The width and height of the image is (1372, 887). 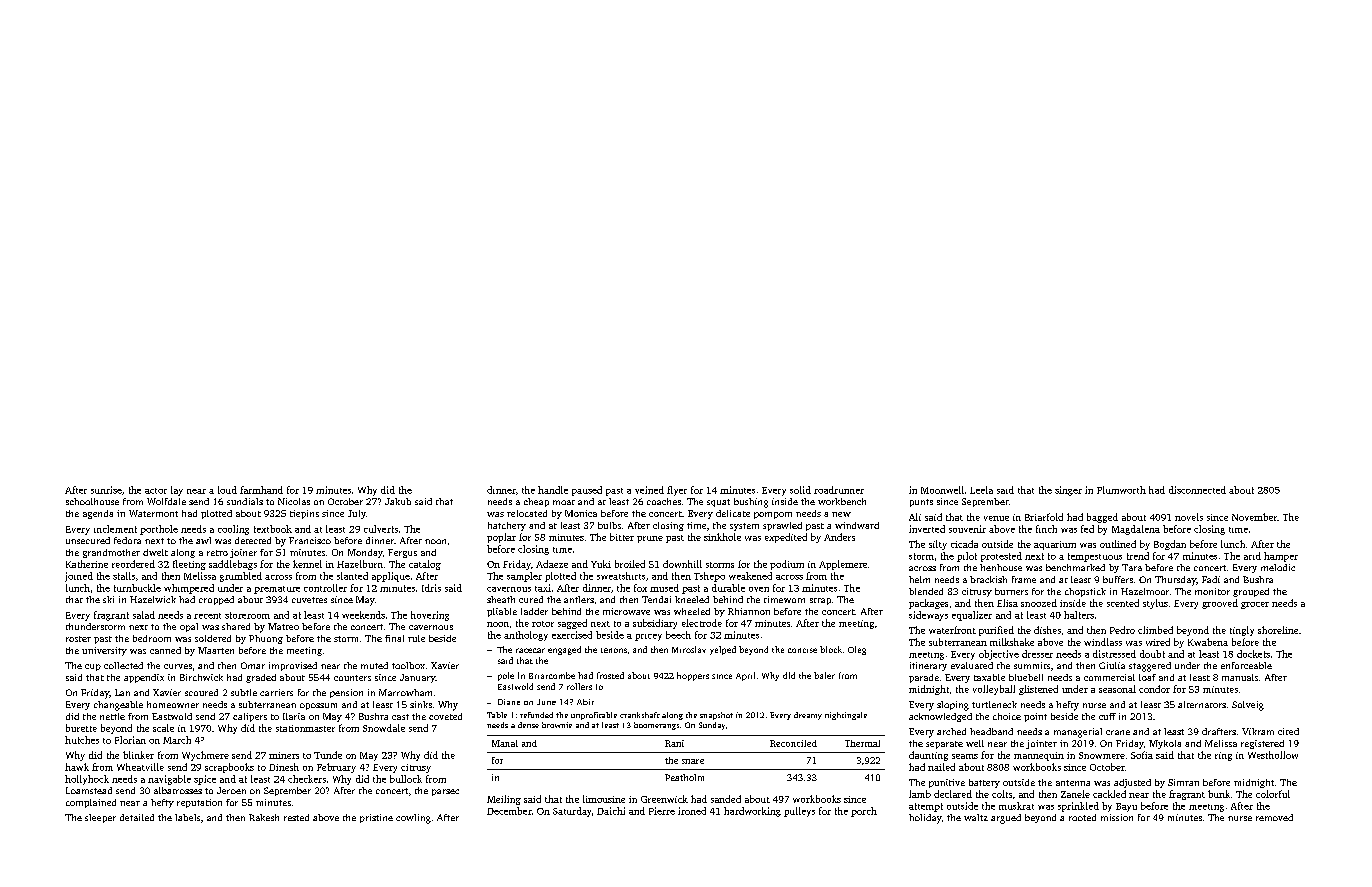 What do you see at coordinates (557, 725) in the image?
I see `brownie` at bounding box center [557, 725].
